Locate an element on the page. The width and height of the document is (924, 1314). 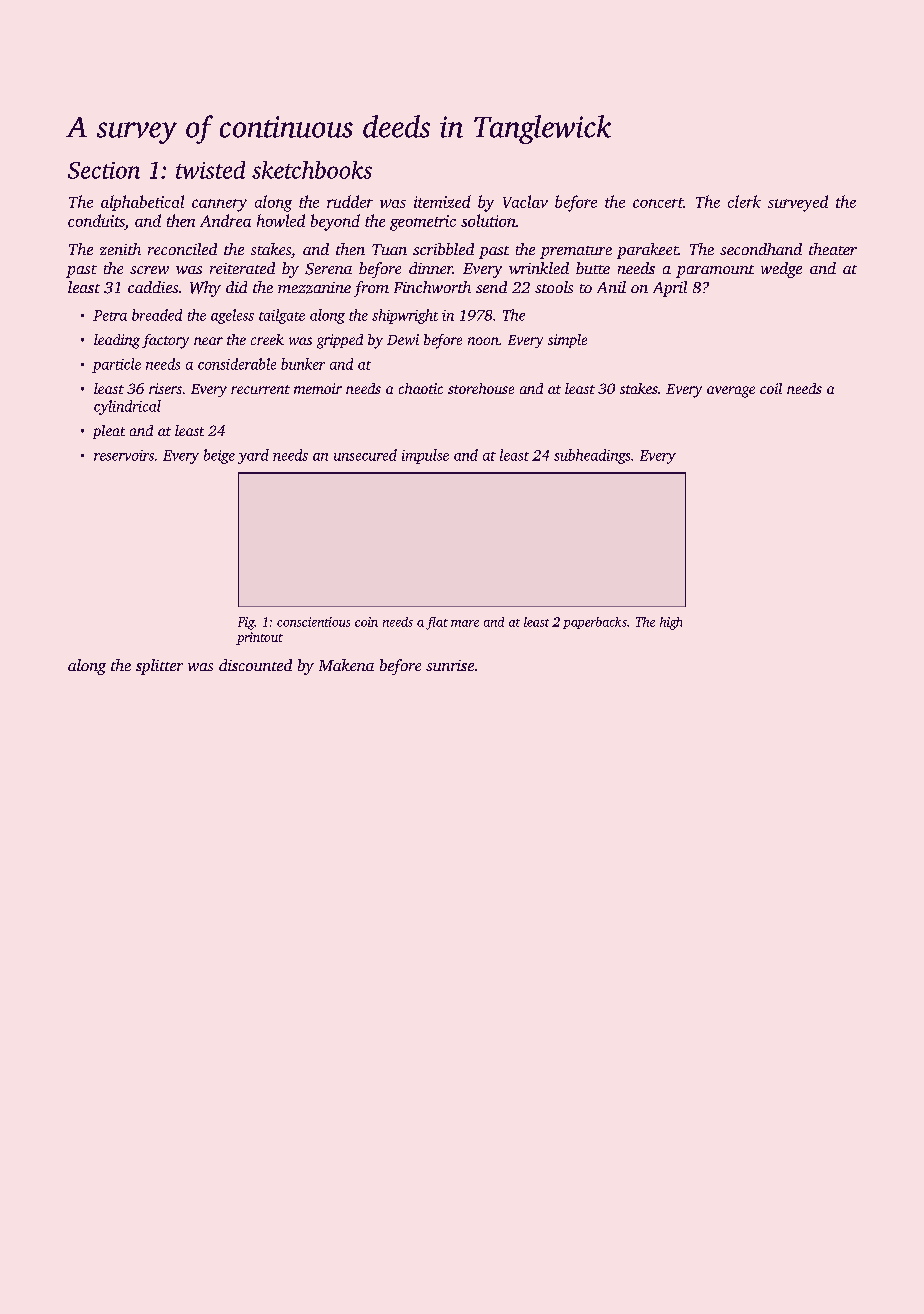
scribbled is located at coordinates (443, 249).
